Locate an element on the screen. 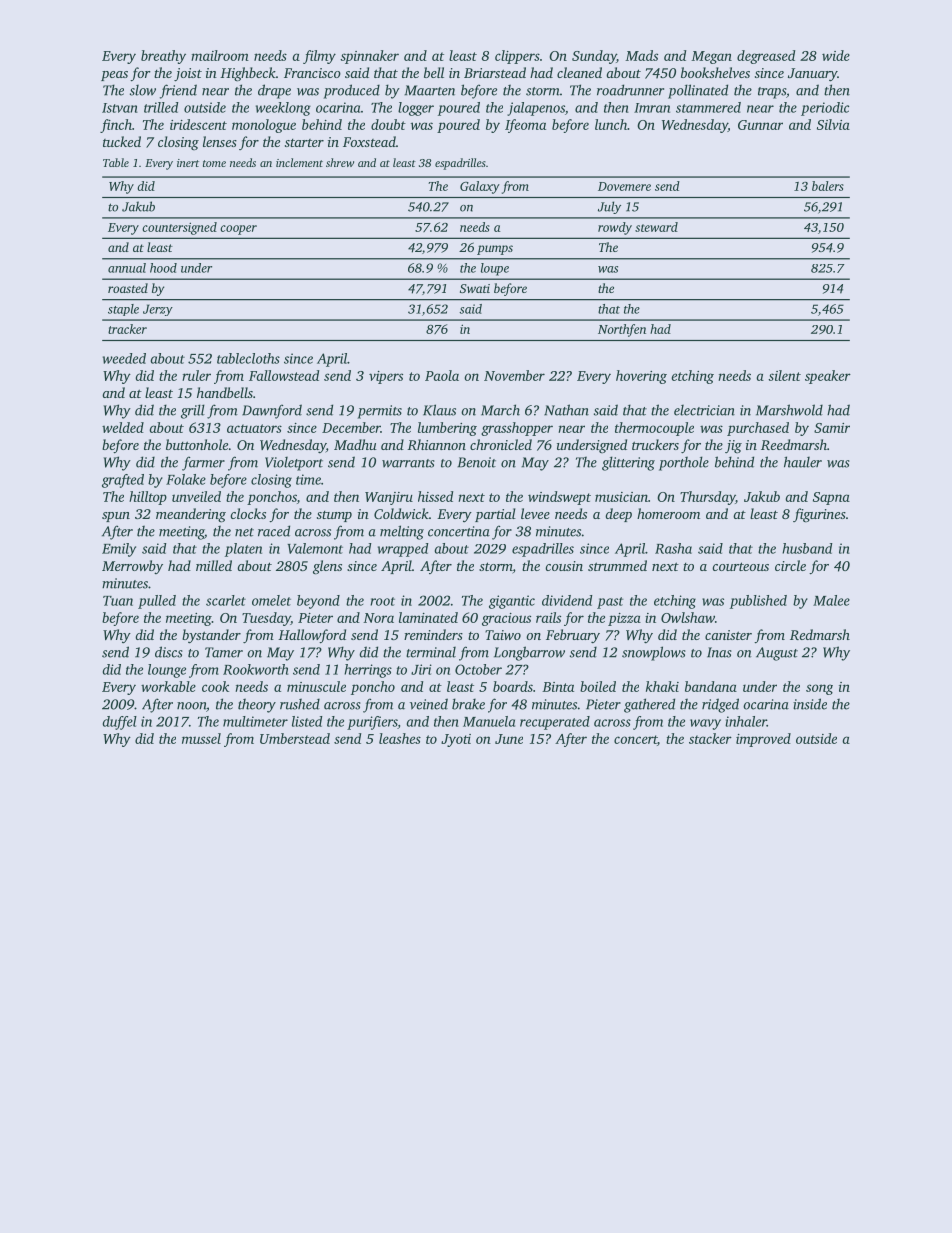 This screenshot has width=952, height=1233. warrants is located at coordinates (408, 463).
